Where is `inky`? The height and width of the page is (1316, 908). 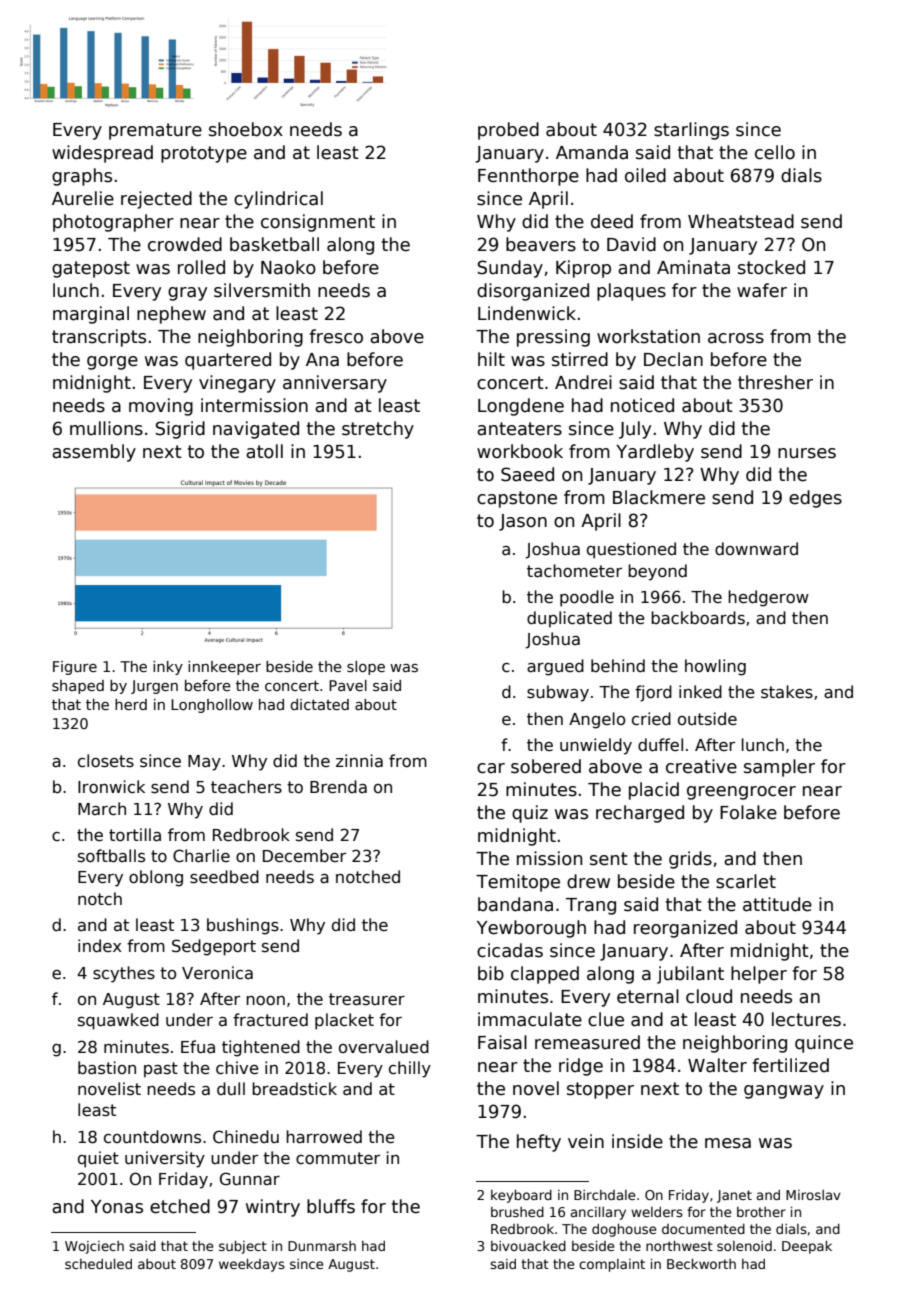 inky is located at coordinates (168, 668).
